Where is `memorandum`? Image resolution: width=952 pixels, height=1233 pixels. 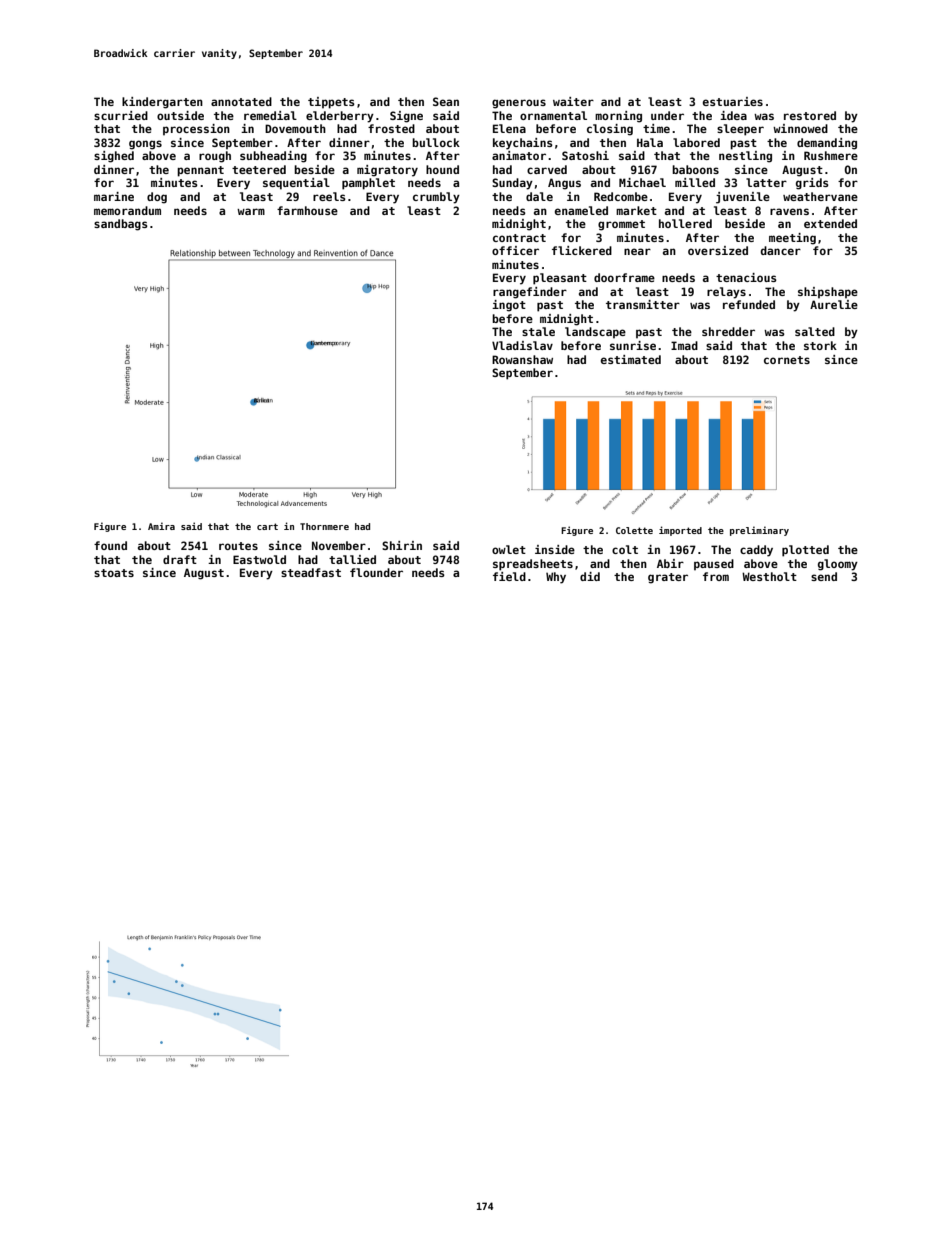
memorandum is located at coordinates (127, 210).
